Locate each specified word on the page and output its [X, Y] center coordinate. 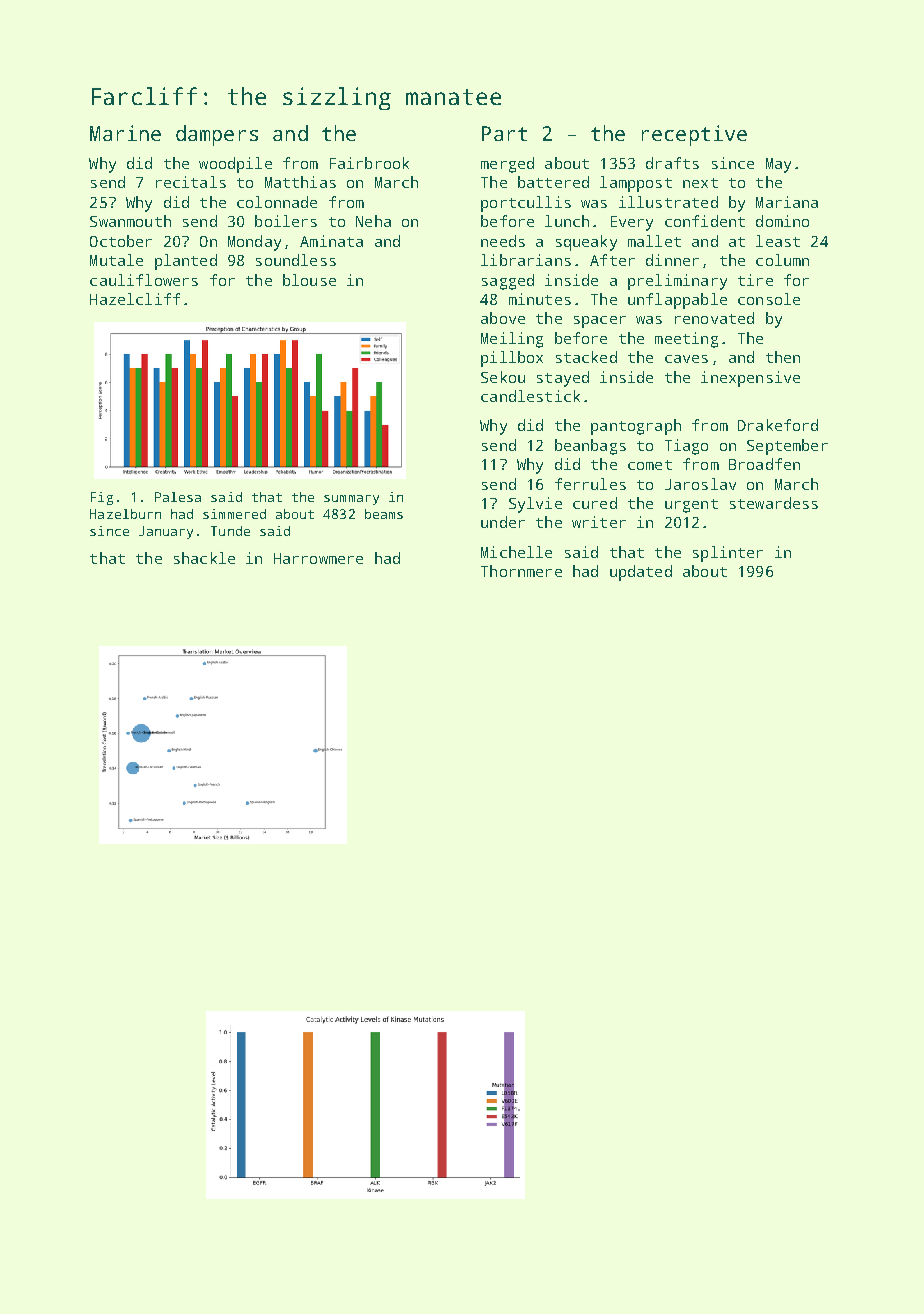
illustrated [668, 202]
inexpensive [750, 379]
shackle [204, 558]
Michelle [516, 552]
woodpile [235, 165]
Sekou [503, 377]
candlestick [530, 396]
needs [503, 241]
